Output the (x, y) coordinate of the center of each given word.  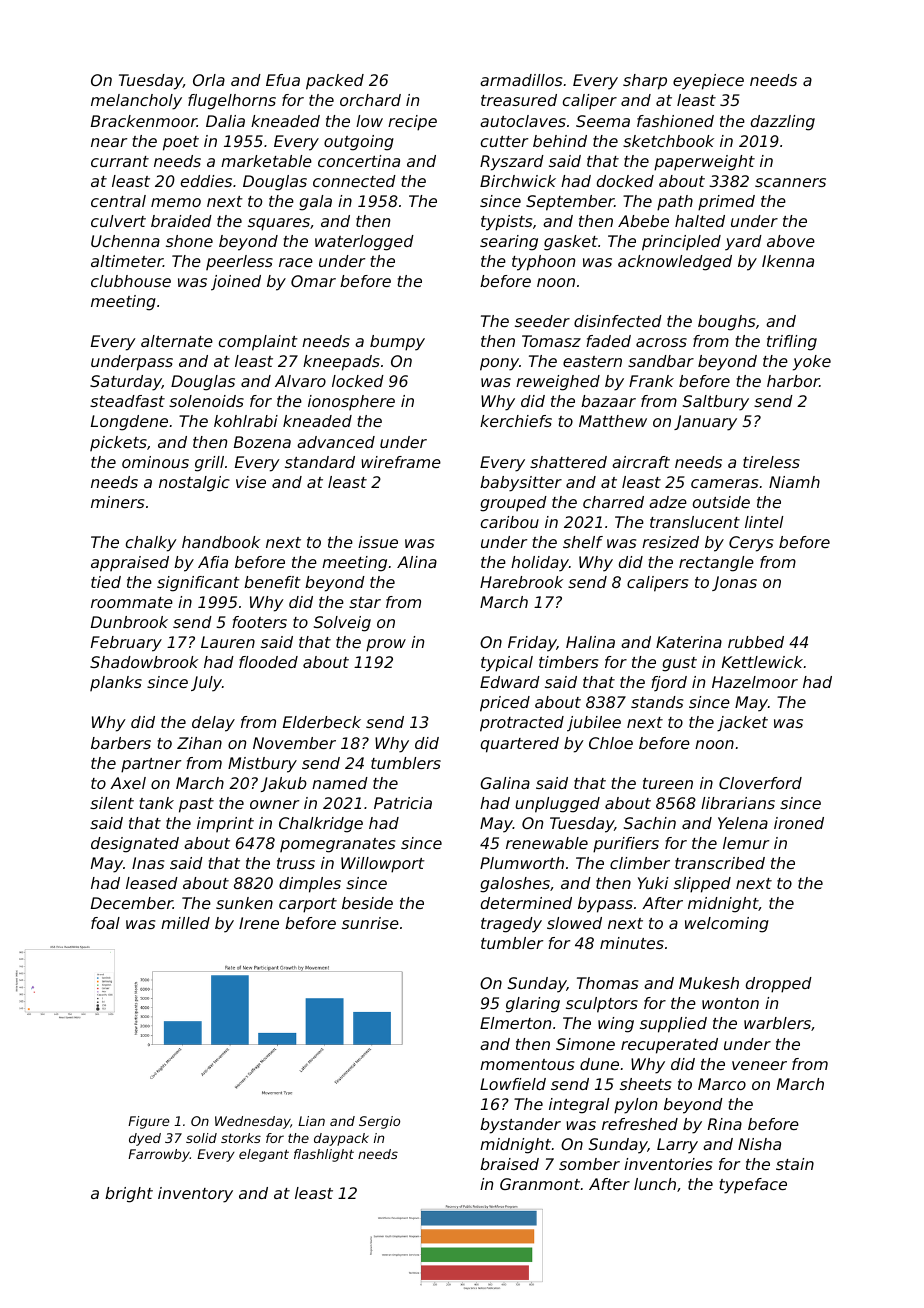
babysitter (521, 484)
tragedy (511, 925)
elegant (264, 1155)
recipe (412, 123)
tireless (771, 462)
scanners (790, 182)
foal (105, 923)
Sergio (379, 1122)
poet (181, 143)
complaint (258, 343)
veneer (759, 1065)
